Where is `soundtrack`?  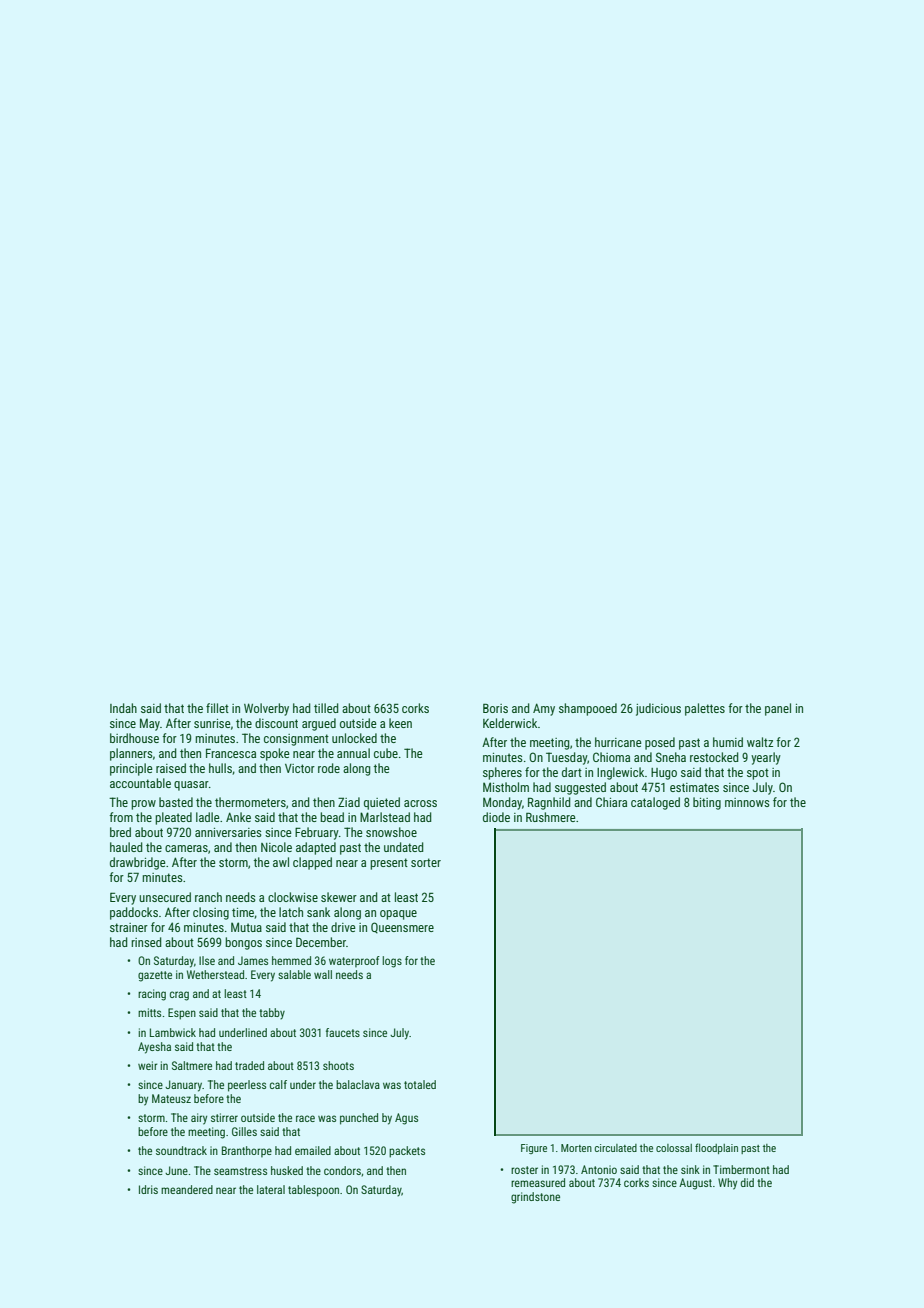 soundtrack is located at coordinates (181, 1150).
